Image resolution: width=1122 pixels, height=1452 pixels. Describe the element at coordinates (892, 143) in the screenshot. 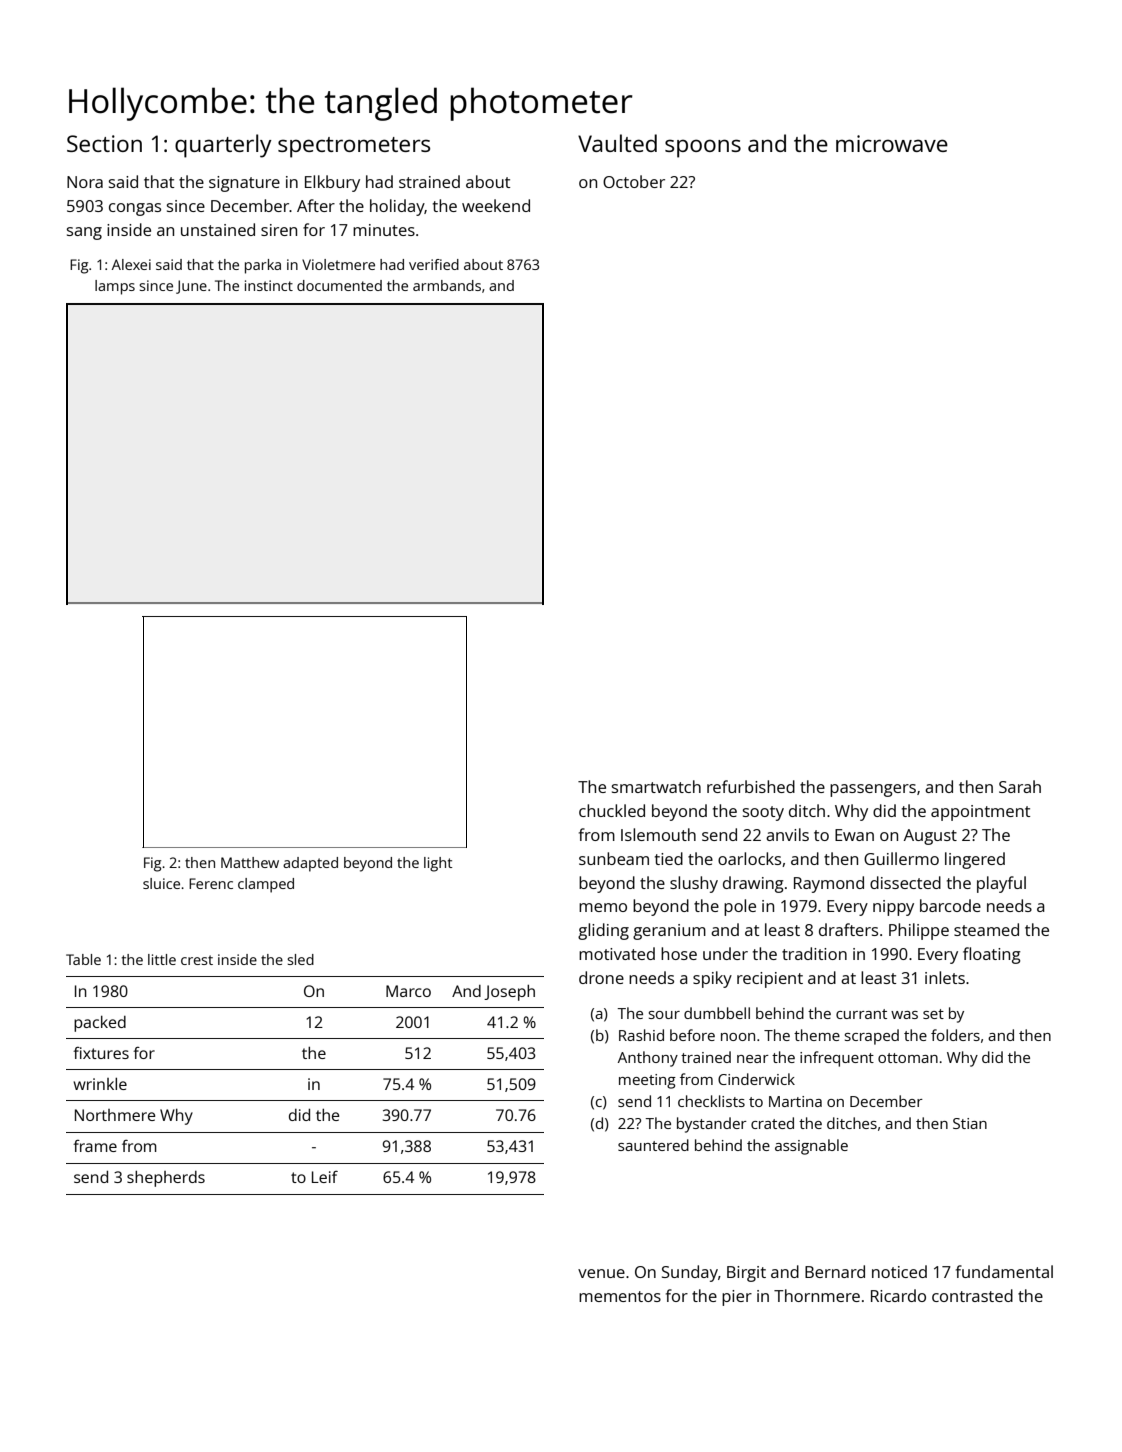

I see `microwave` at that location.
